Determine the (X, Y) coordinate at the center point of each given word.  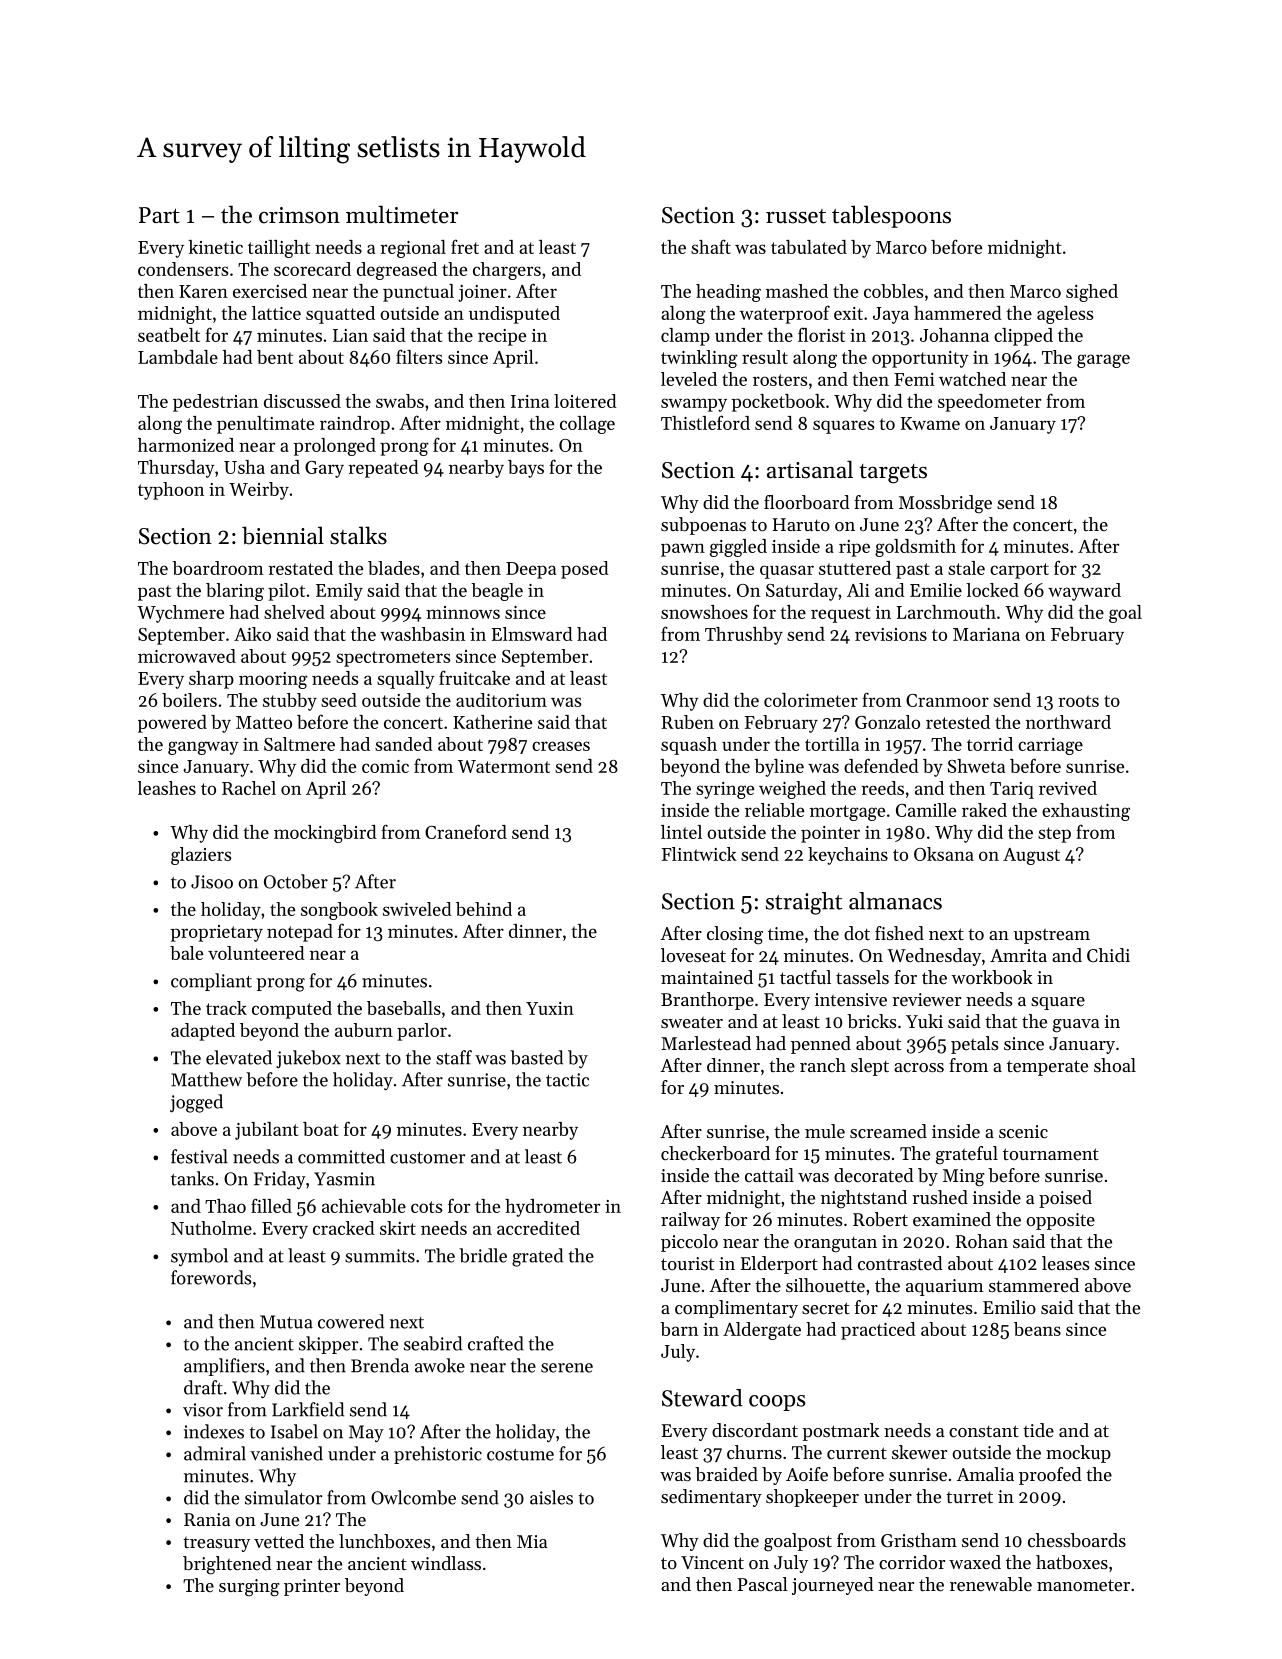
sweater (692, 1022)
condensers (183, 269)
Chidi (1108, 955)
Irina (530, 401)
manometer (1083, 1585)
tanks (192, 1178)
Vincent (712, 1562)
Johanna (954, 335)
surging (249, 1588)
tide (1038, 1430)
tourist (687, 1263)
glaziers (201, 856)
